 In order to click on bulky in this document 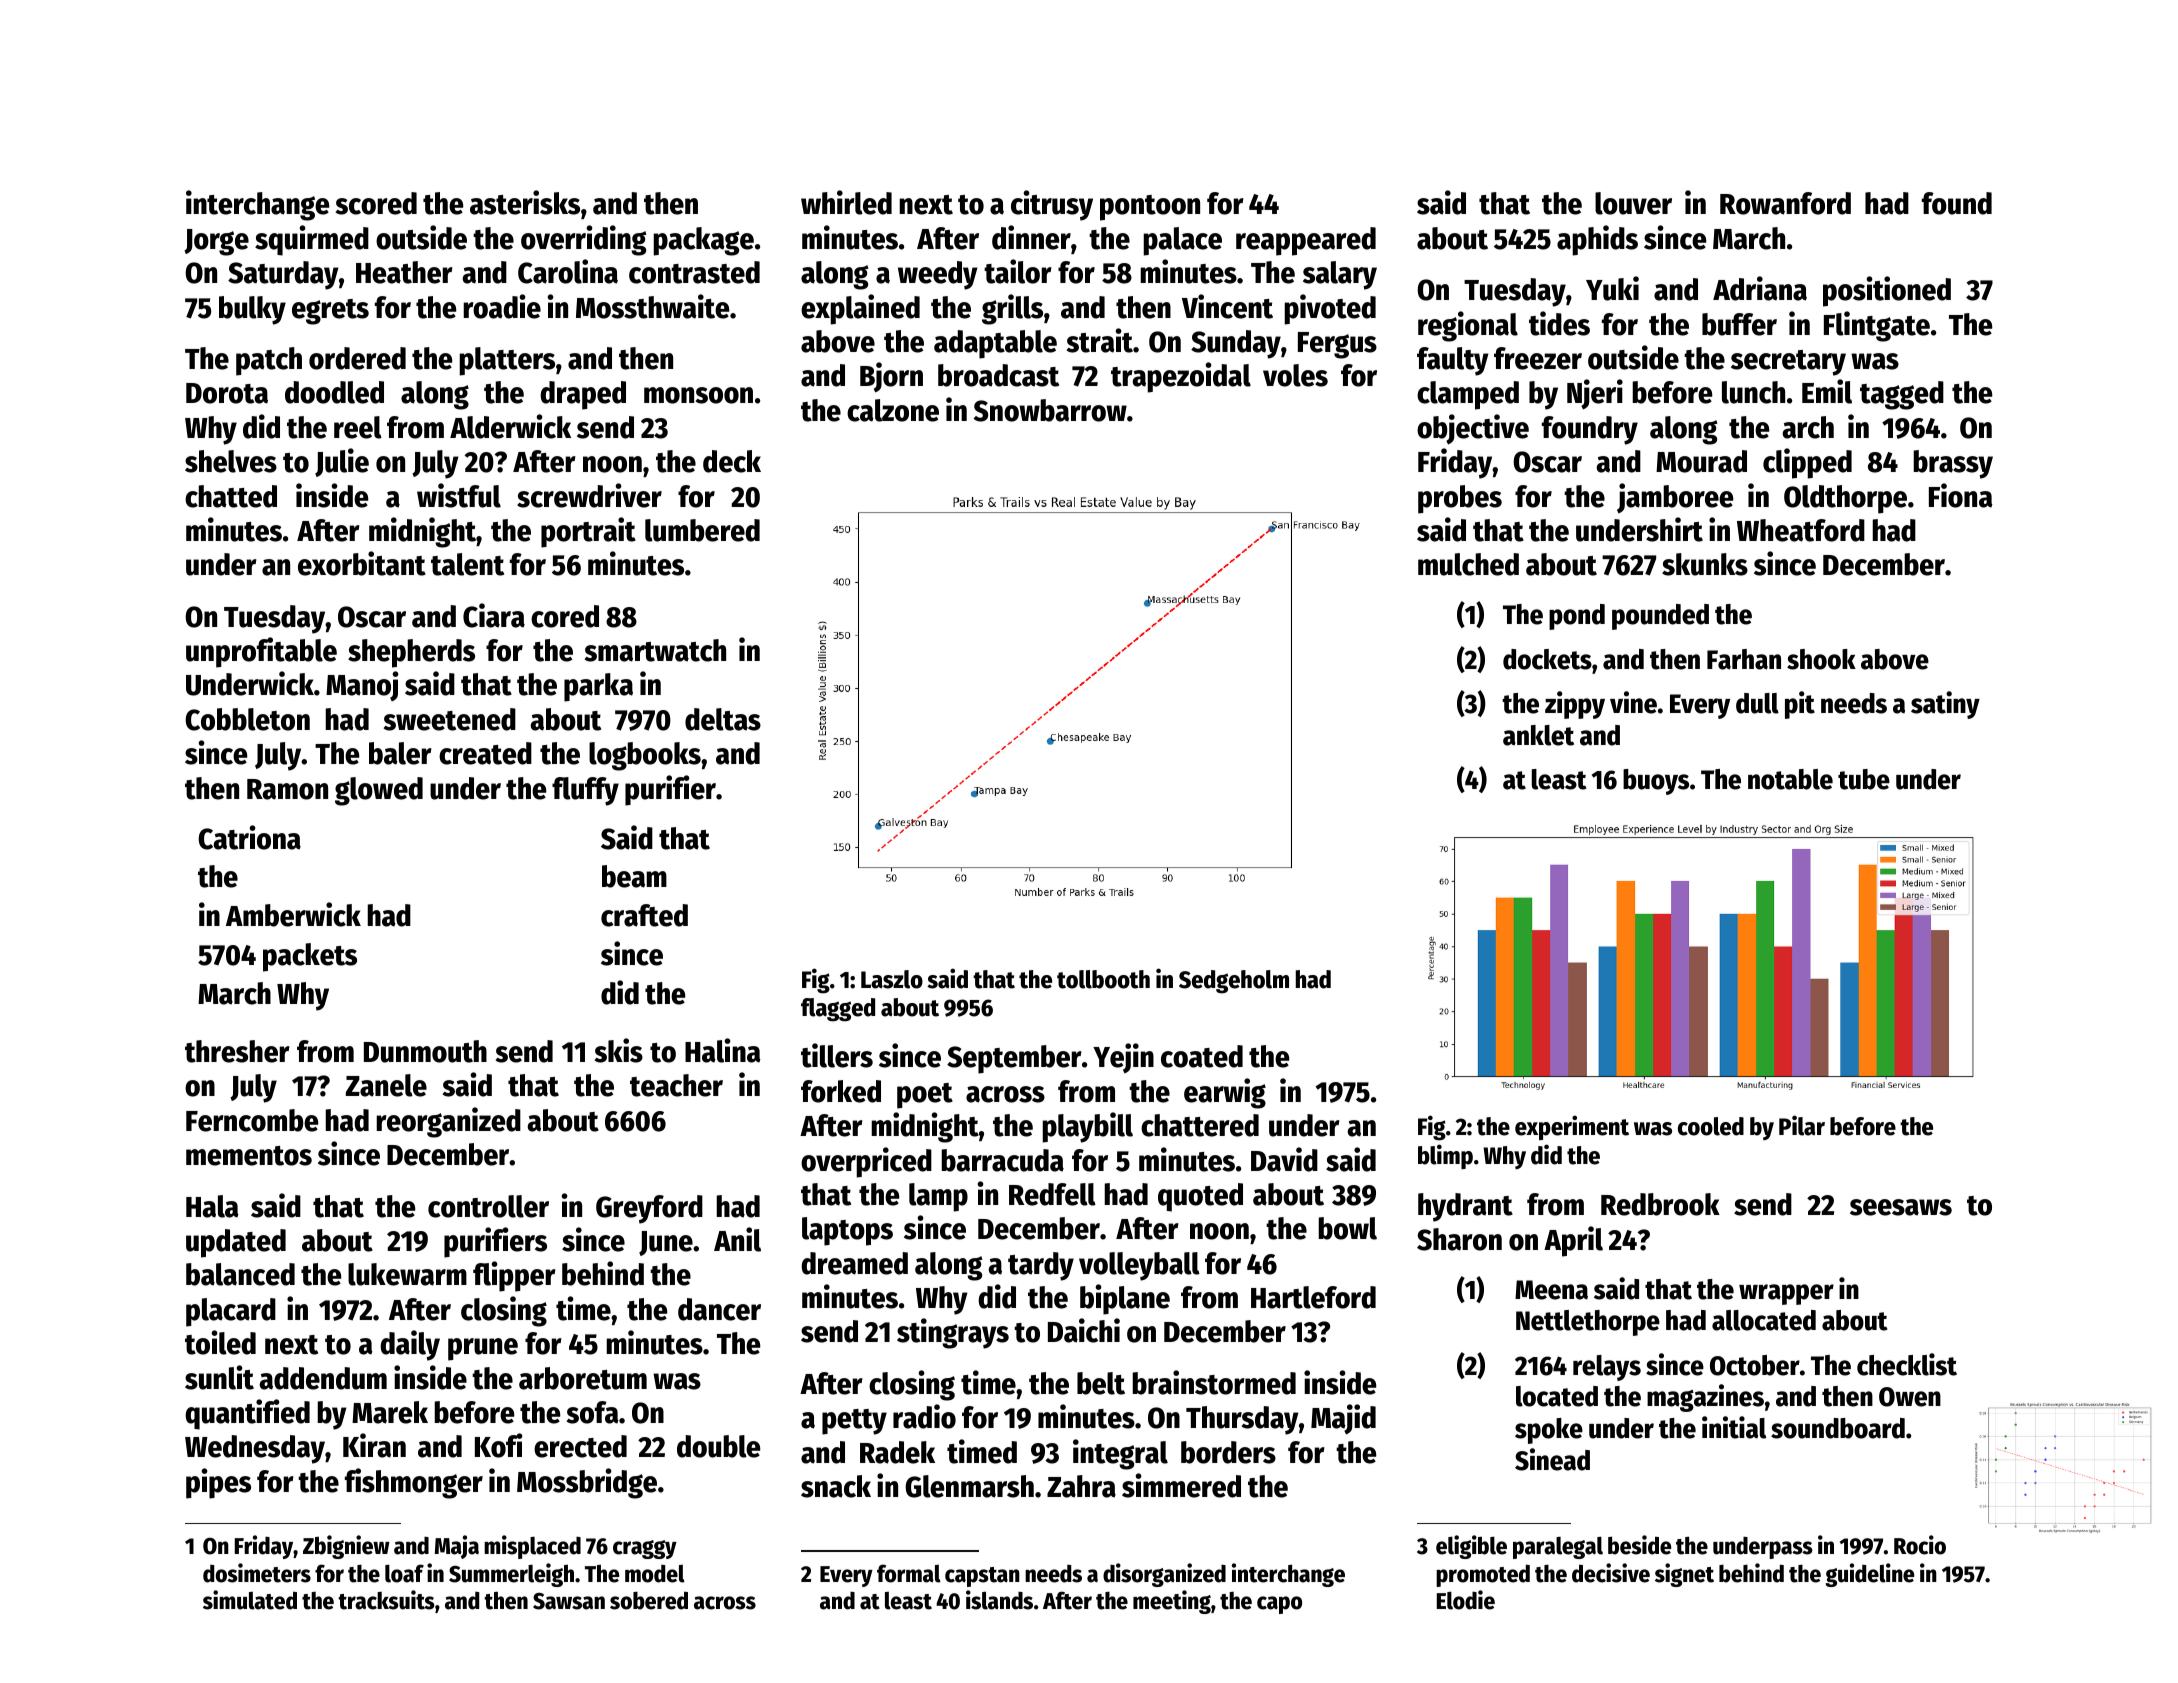, I will do `click(252, 310)`.
